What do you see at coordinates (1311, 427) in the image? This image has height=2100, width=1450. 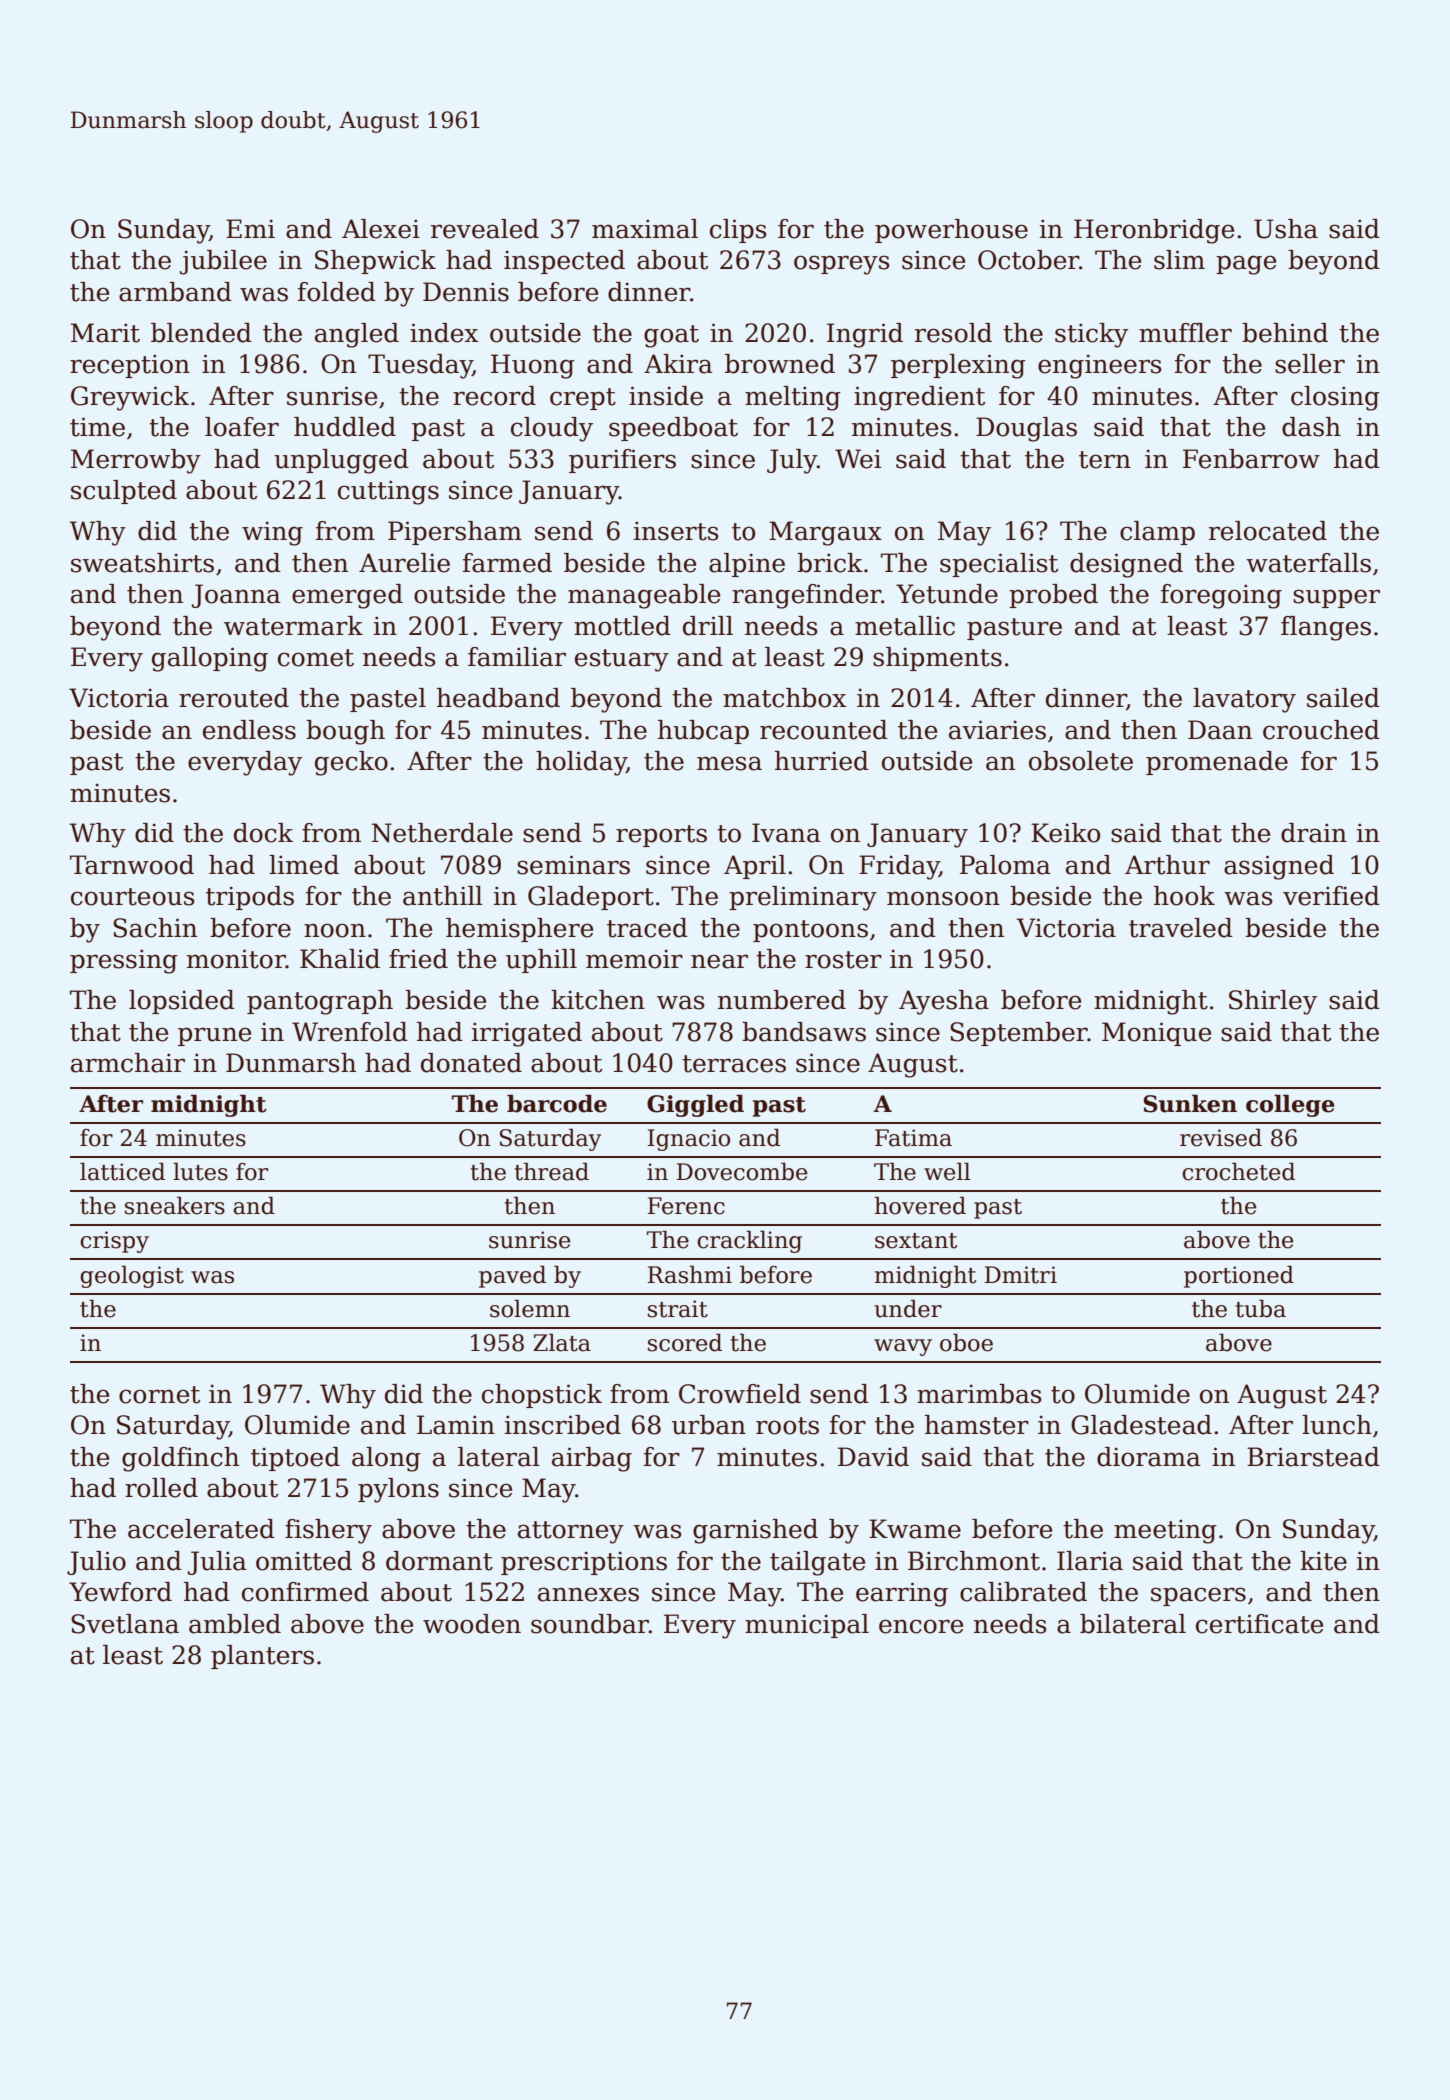 I see `dash` at bounding box center [1311, 427].
